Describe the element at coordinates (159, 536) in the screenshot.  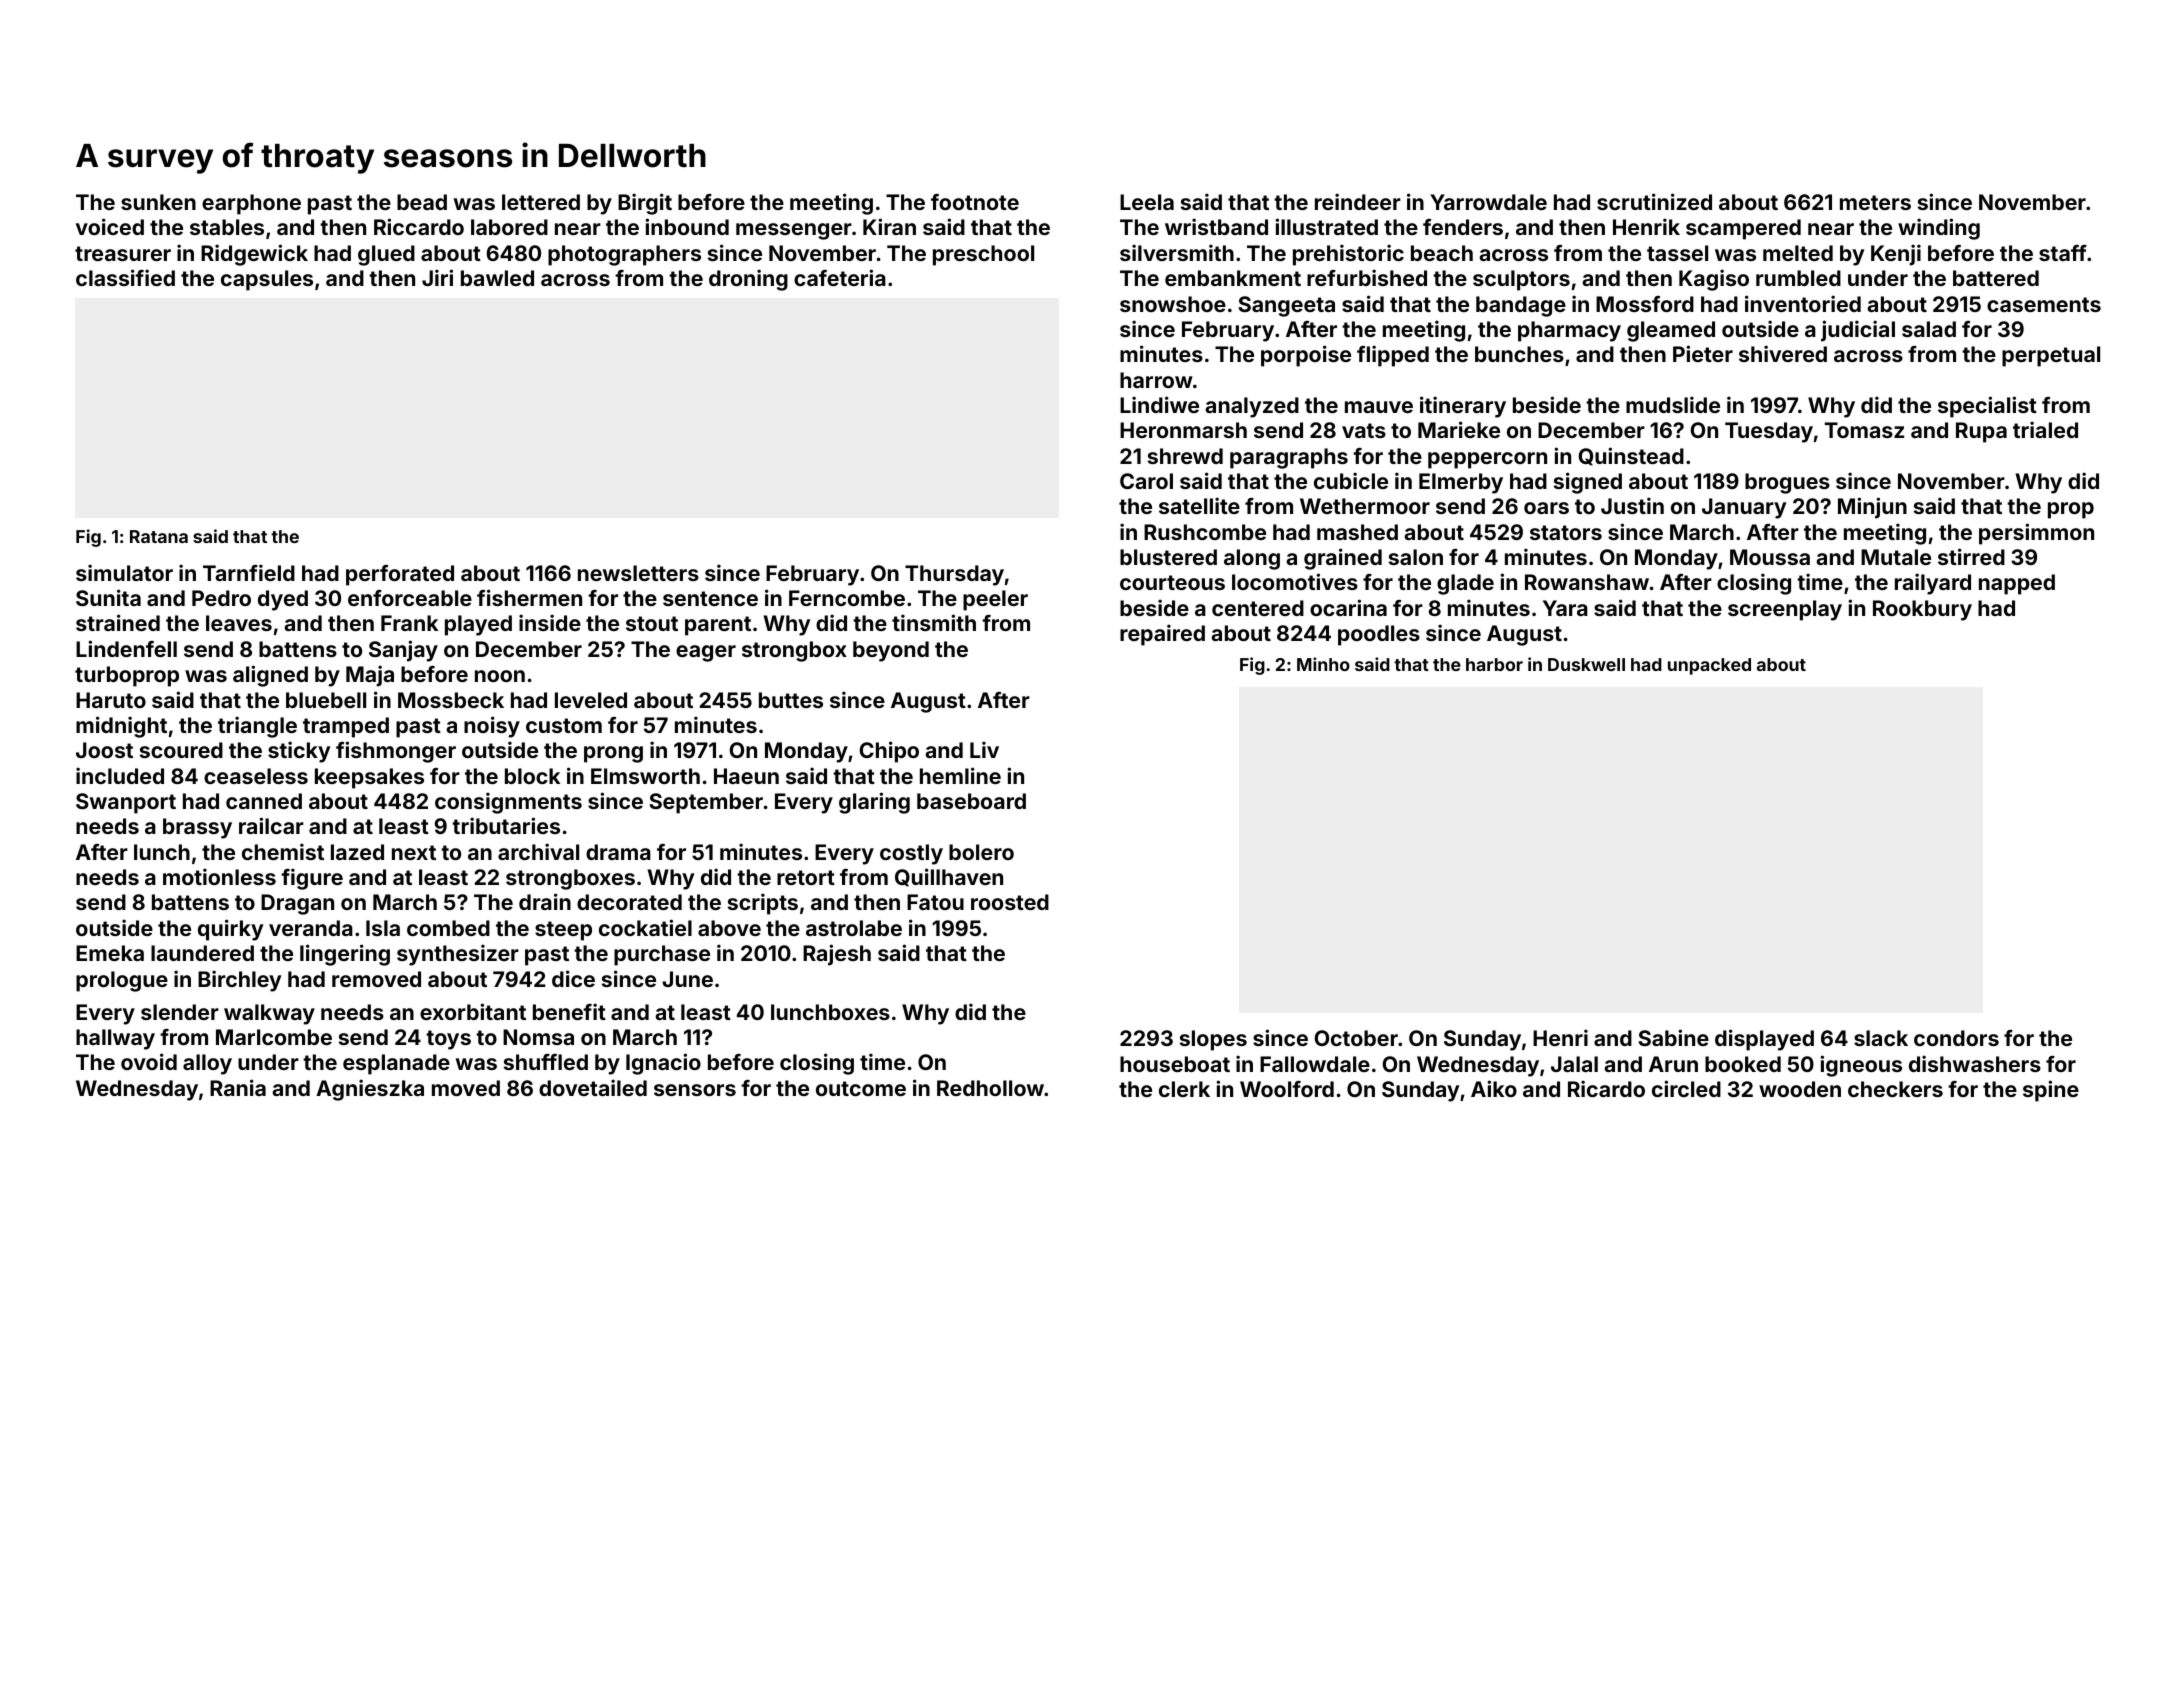
I see `Ratana` at that location.
